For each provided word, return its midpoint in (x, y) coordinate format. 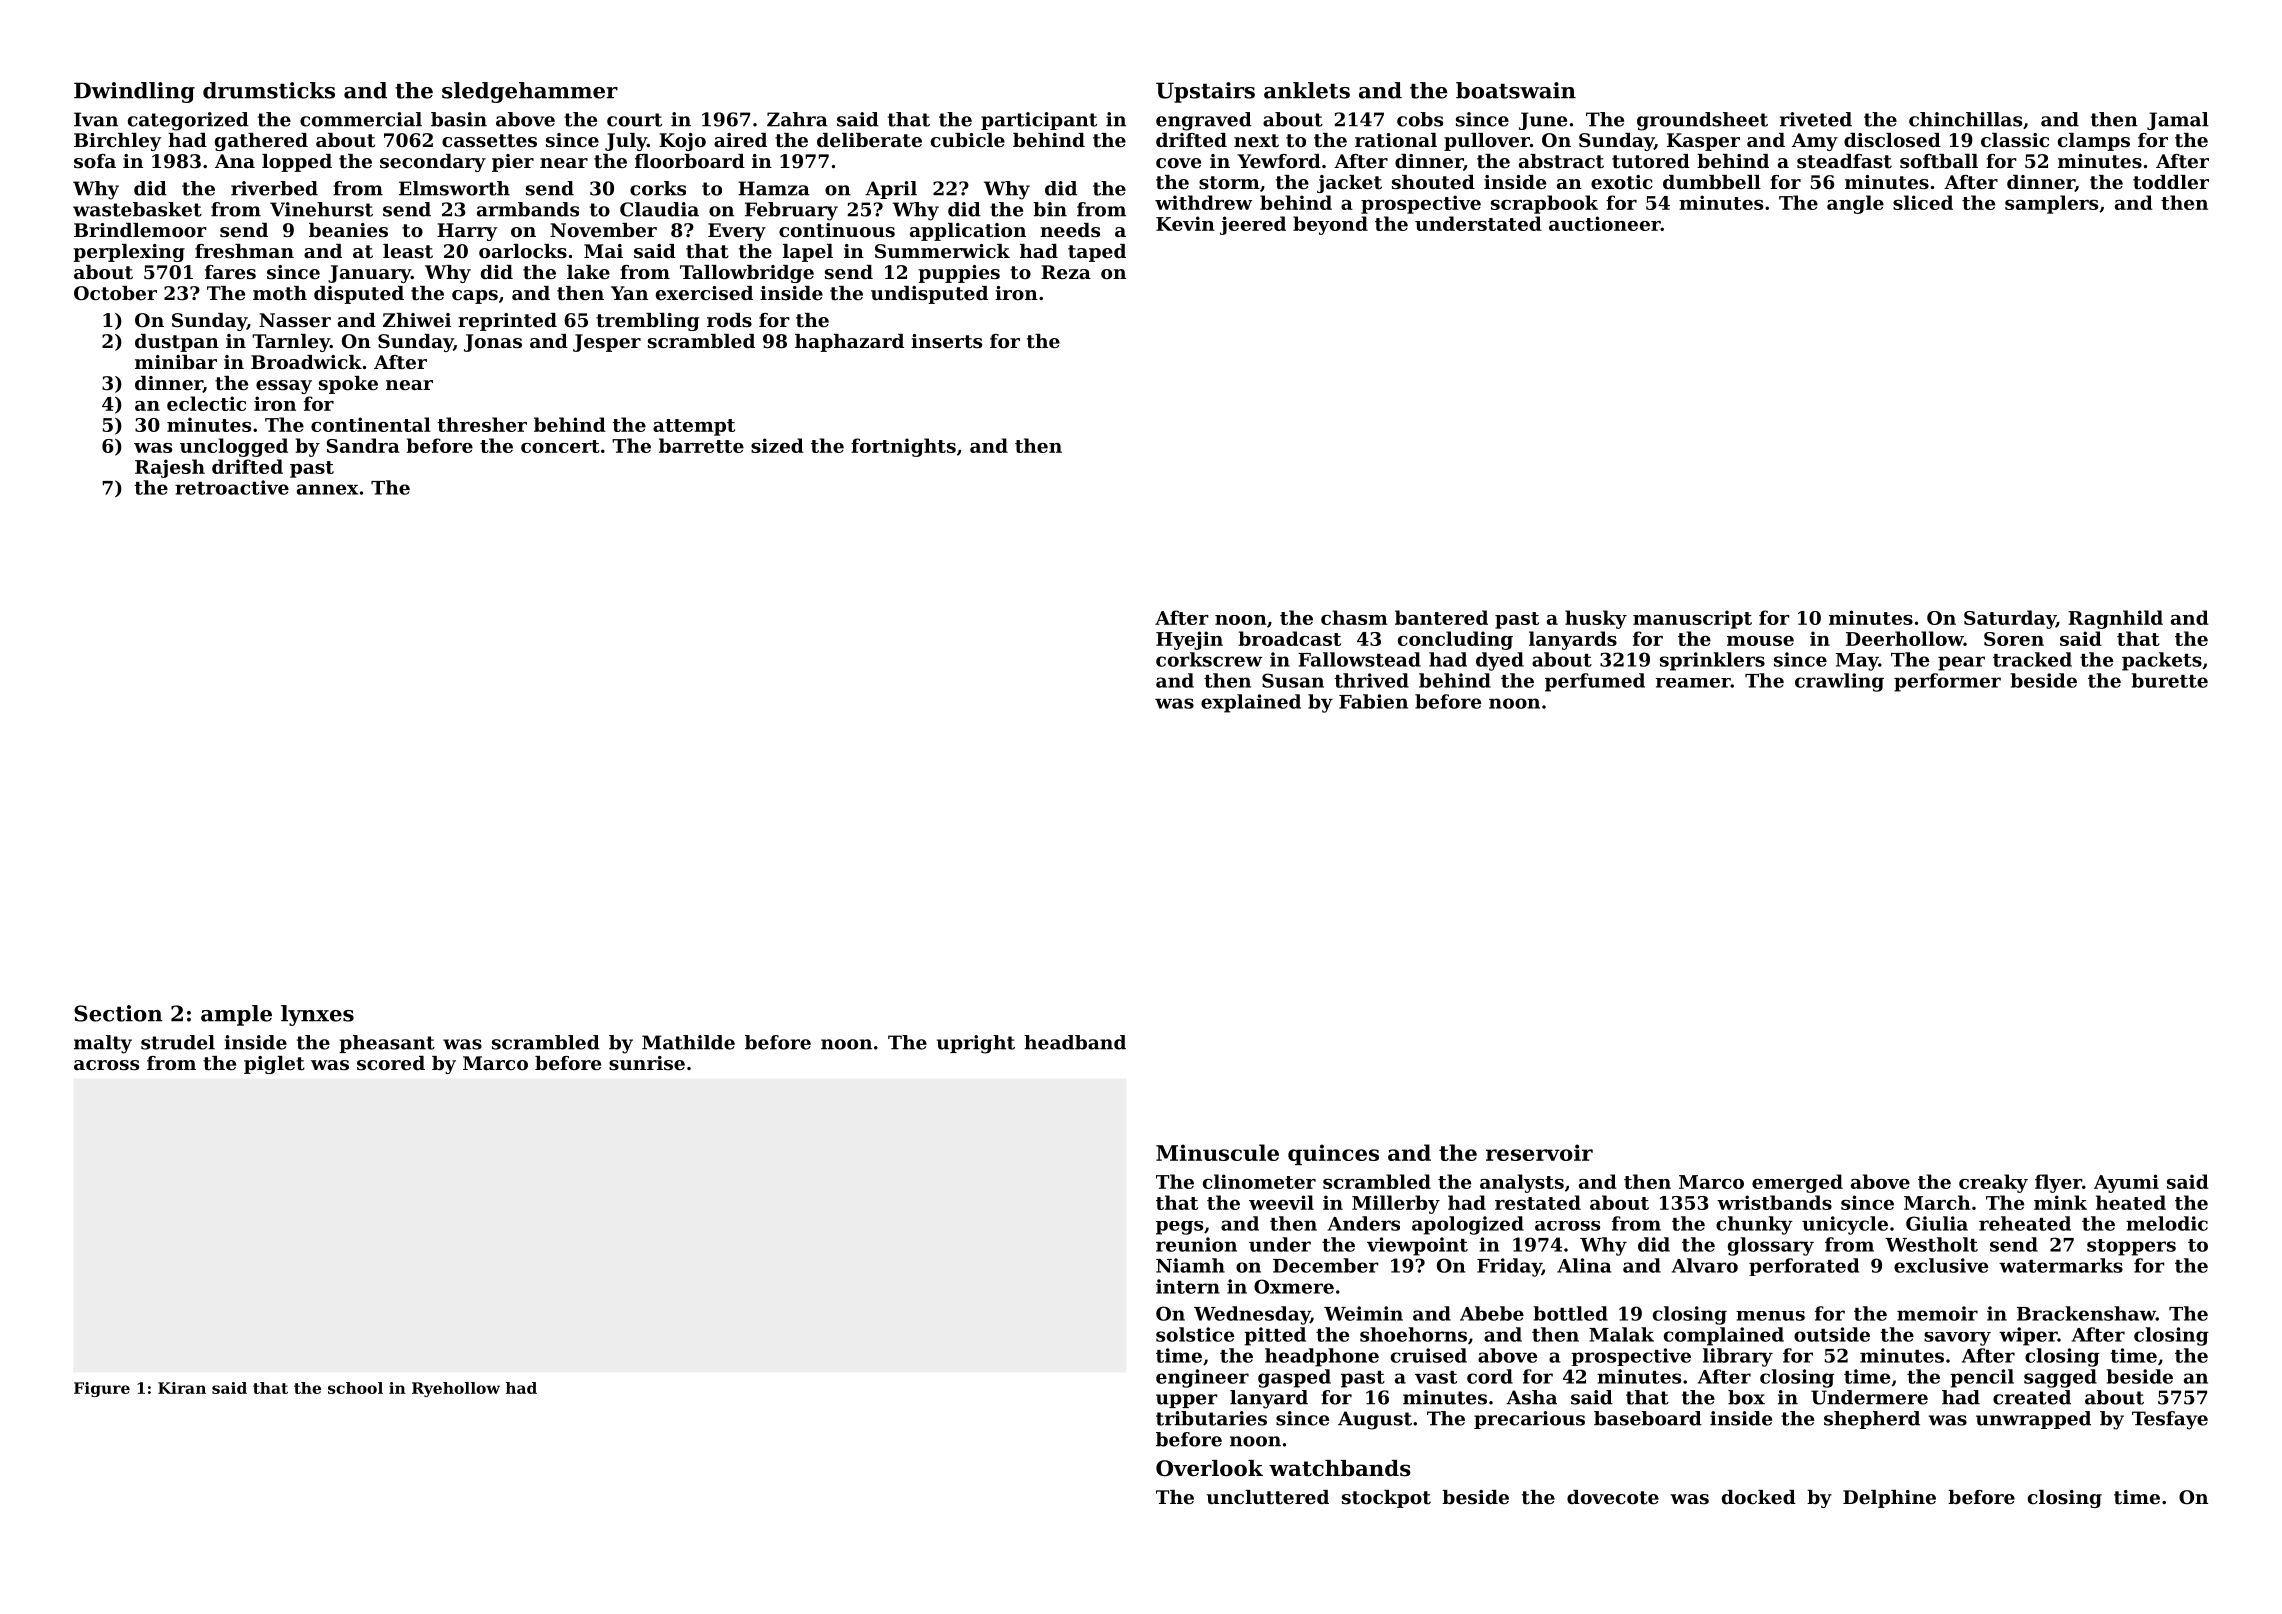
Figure (102, 1389)
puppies (959, 274)
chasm (1354, 617)
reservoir (1539, 1152)
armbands (528, 209)
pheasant (387, 1044)
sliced (1923, 202)
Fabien (1373, 701)
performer (1947, 682)
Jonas (493, 343)
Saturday (2010, 619)
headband (1075, 1042)
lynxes (317, 1015)
